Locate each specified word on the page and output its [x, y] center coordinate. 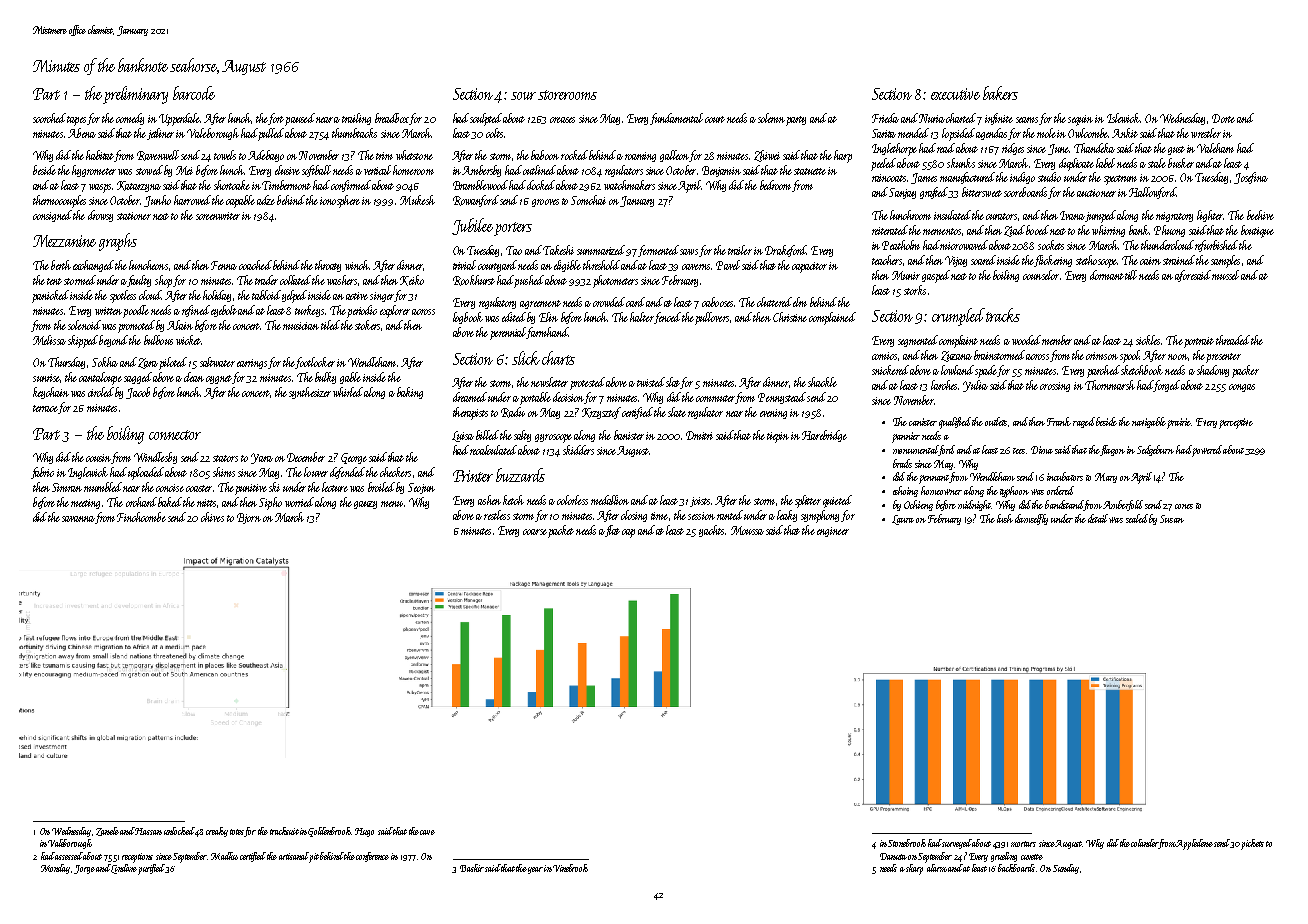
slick [526, 358]
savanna [79, 520]
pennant [934, 479]
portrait [1199, 342]
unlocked [179, 831]
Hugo [364, 832]
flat [612, 531]
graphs [118, 242]
